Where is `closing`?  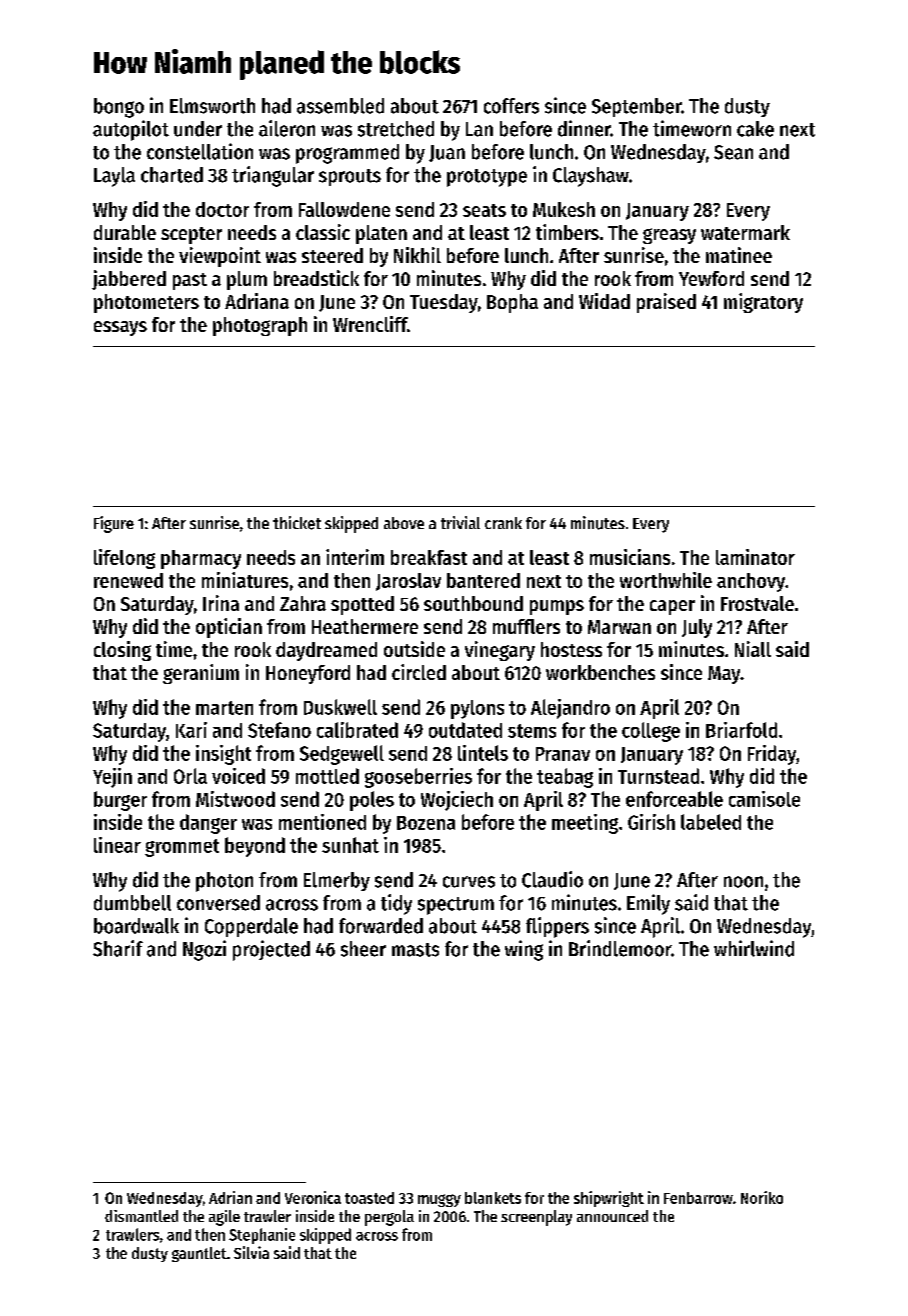 closing is located at coordinates (122, 651).
